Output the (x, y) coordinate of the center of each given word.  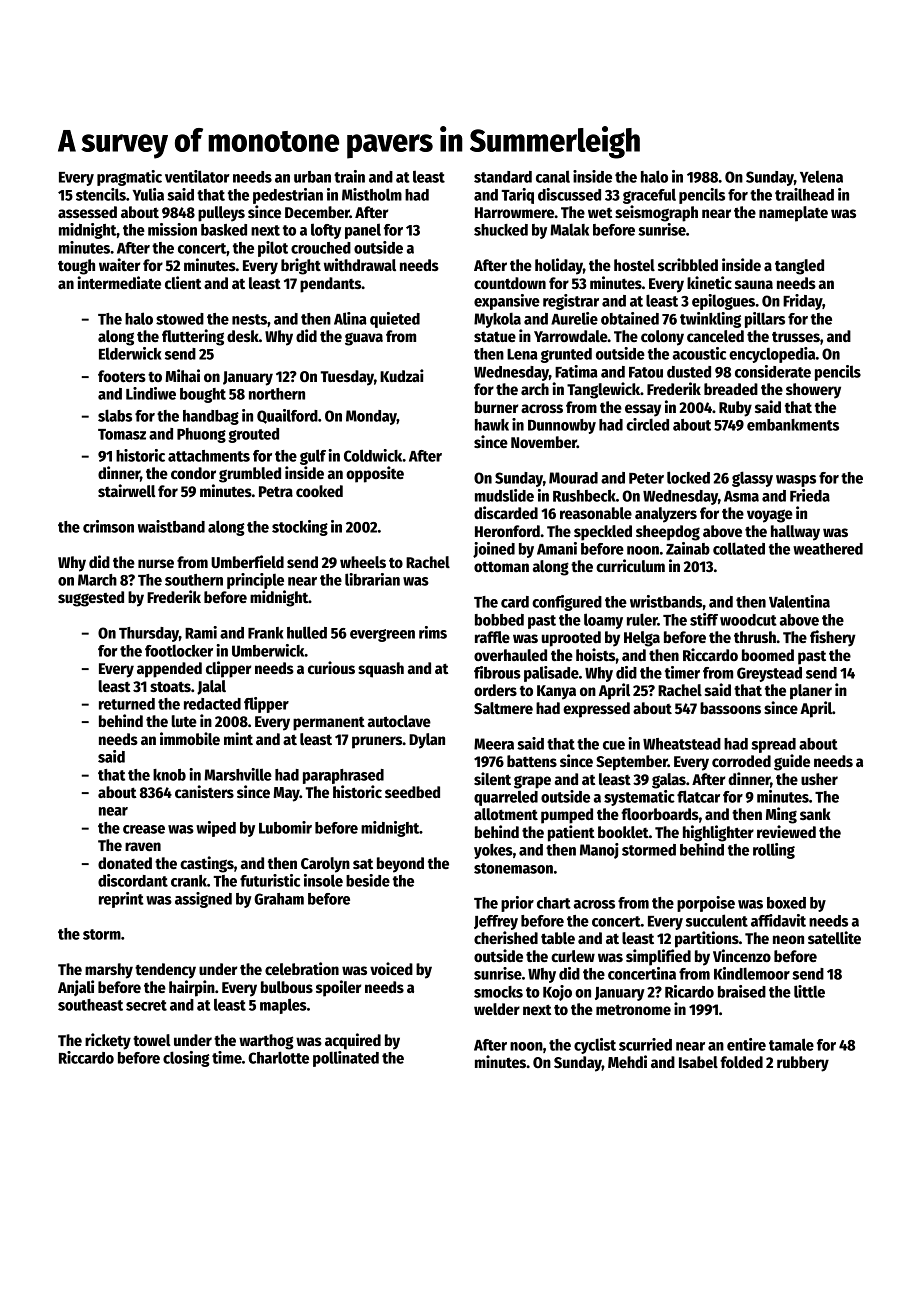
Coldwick (373, 455)
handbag (211, 417)
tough (76, 267)
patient (571, 833)
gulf (313, 457)
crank (189, 881)
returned (127, 704)
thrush (755, 637)
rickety (108, 1041)
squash (381, 670)
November (544, 442)
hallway (795, 533)
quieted (395, 320)
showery (813, 391)
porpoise (706, 904)
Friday (803, 302)
